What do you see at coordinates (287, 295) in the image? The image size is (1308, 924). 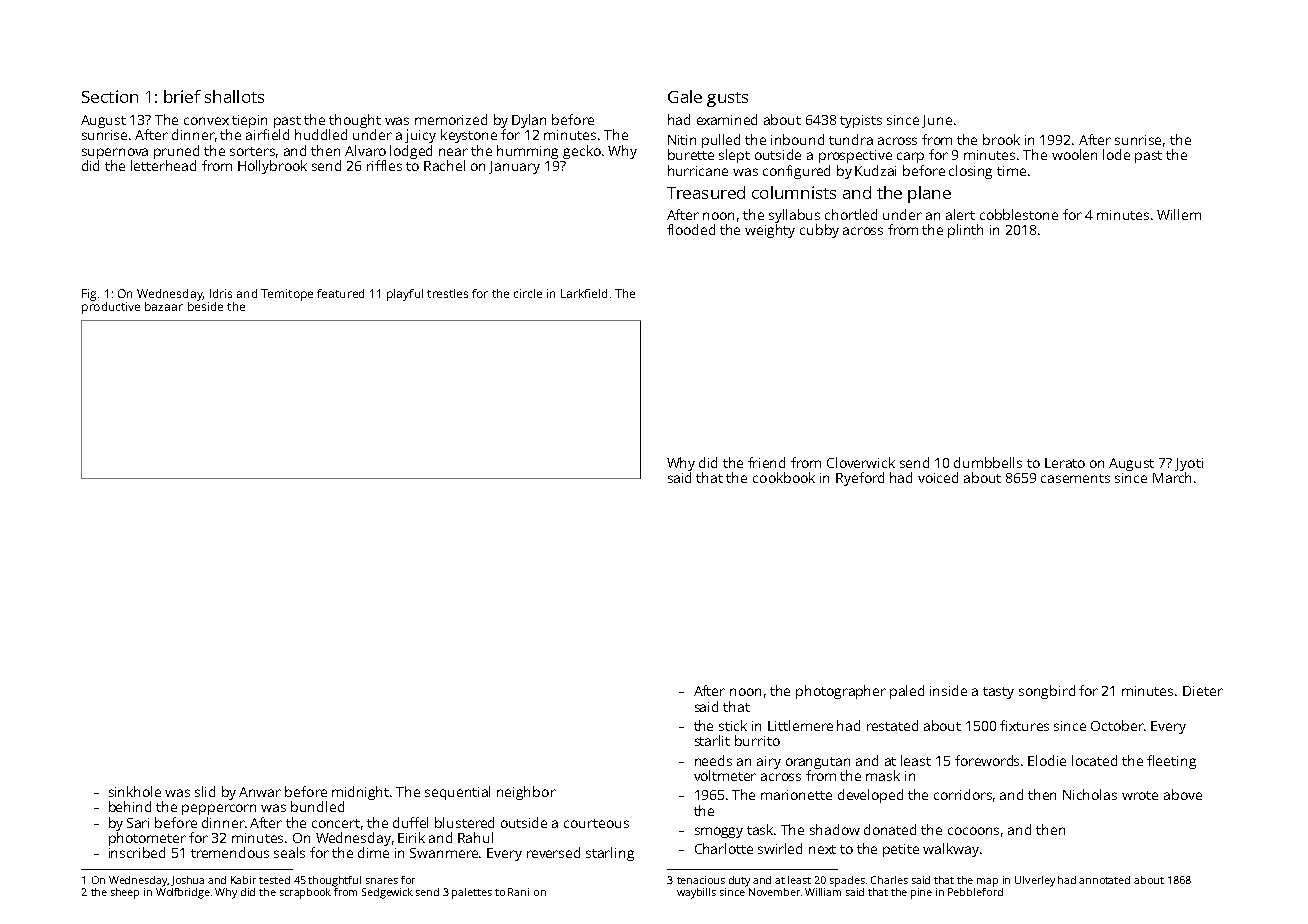 I see `Temitope` at bounding box center [287, 295].
